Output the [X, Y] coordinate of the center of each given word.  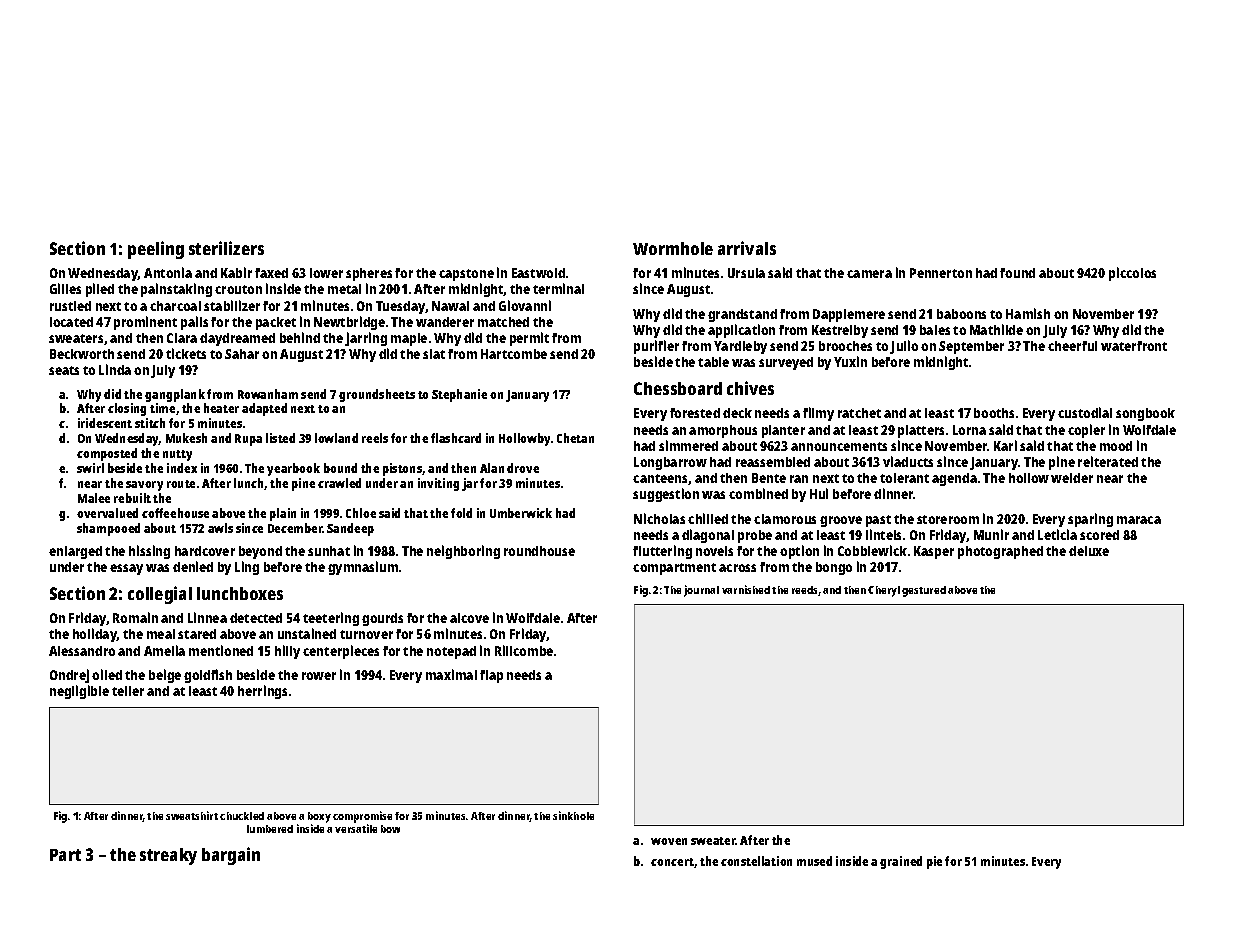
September [971, 347]
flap [491, 676]
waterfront [1134, 346]
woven [669, 841]
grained [901, 862]
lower [326, 273]
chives [750, 388]
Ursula [746, 273]
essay [126, 569]
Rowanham [268, 394]
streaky [168, 856]
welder [1072, 478]
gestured [924, 591]
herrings [262, 692]
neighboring [463, 552]
